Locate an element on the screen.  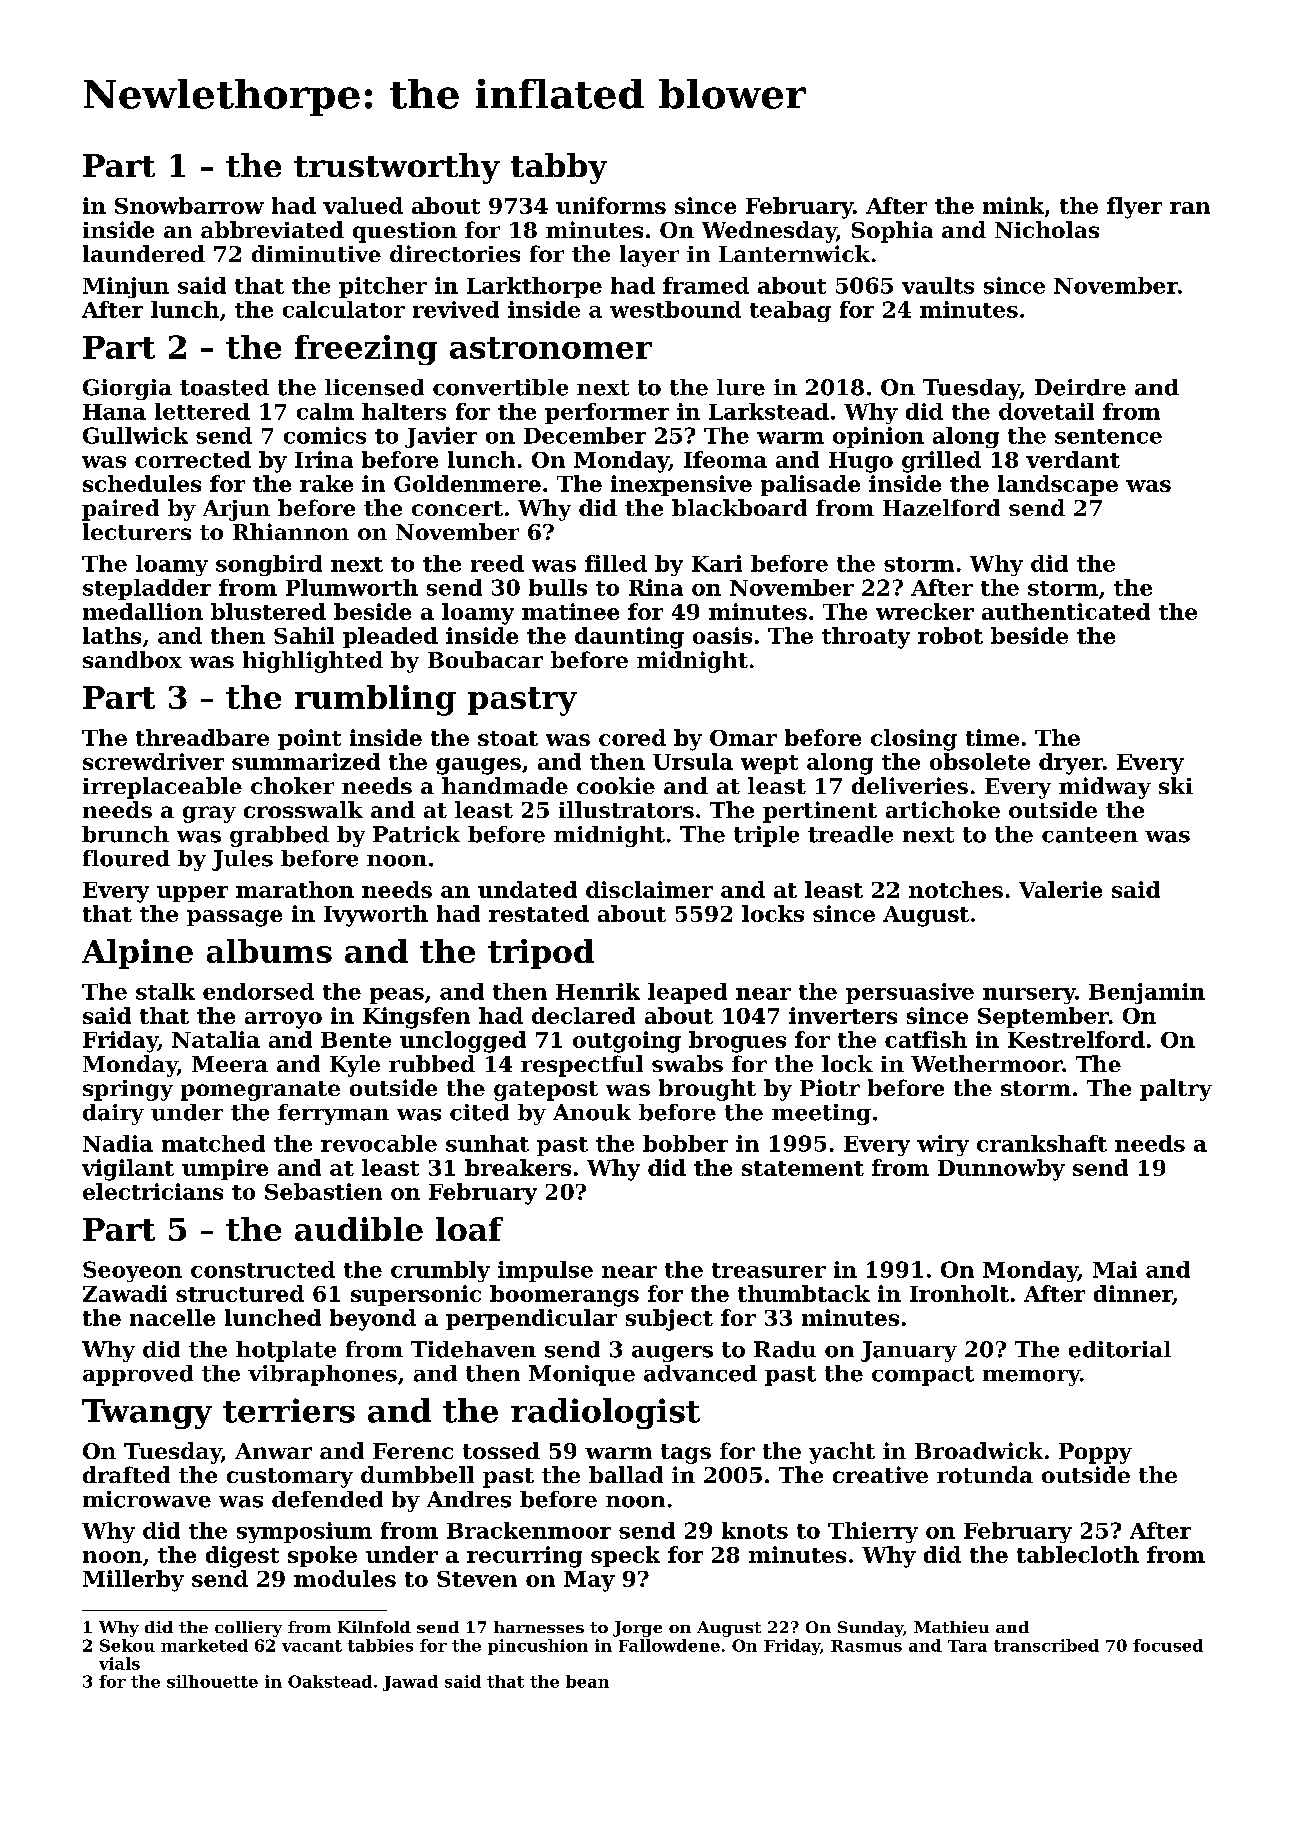
filled is located at coordinates (616, 563).
